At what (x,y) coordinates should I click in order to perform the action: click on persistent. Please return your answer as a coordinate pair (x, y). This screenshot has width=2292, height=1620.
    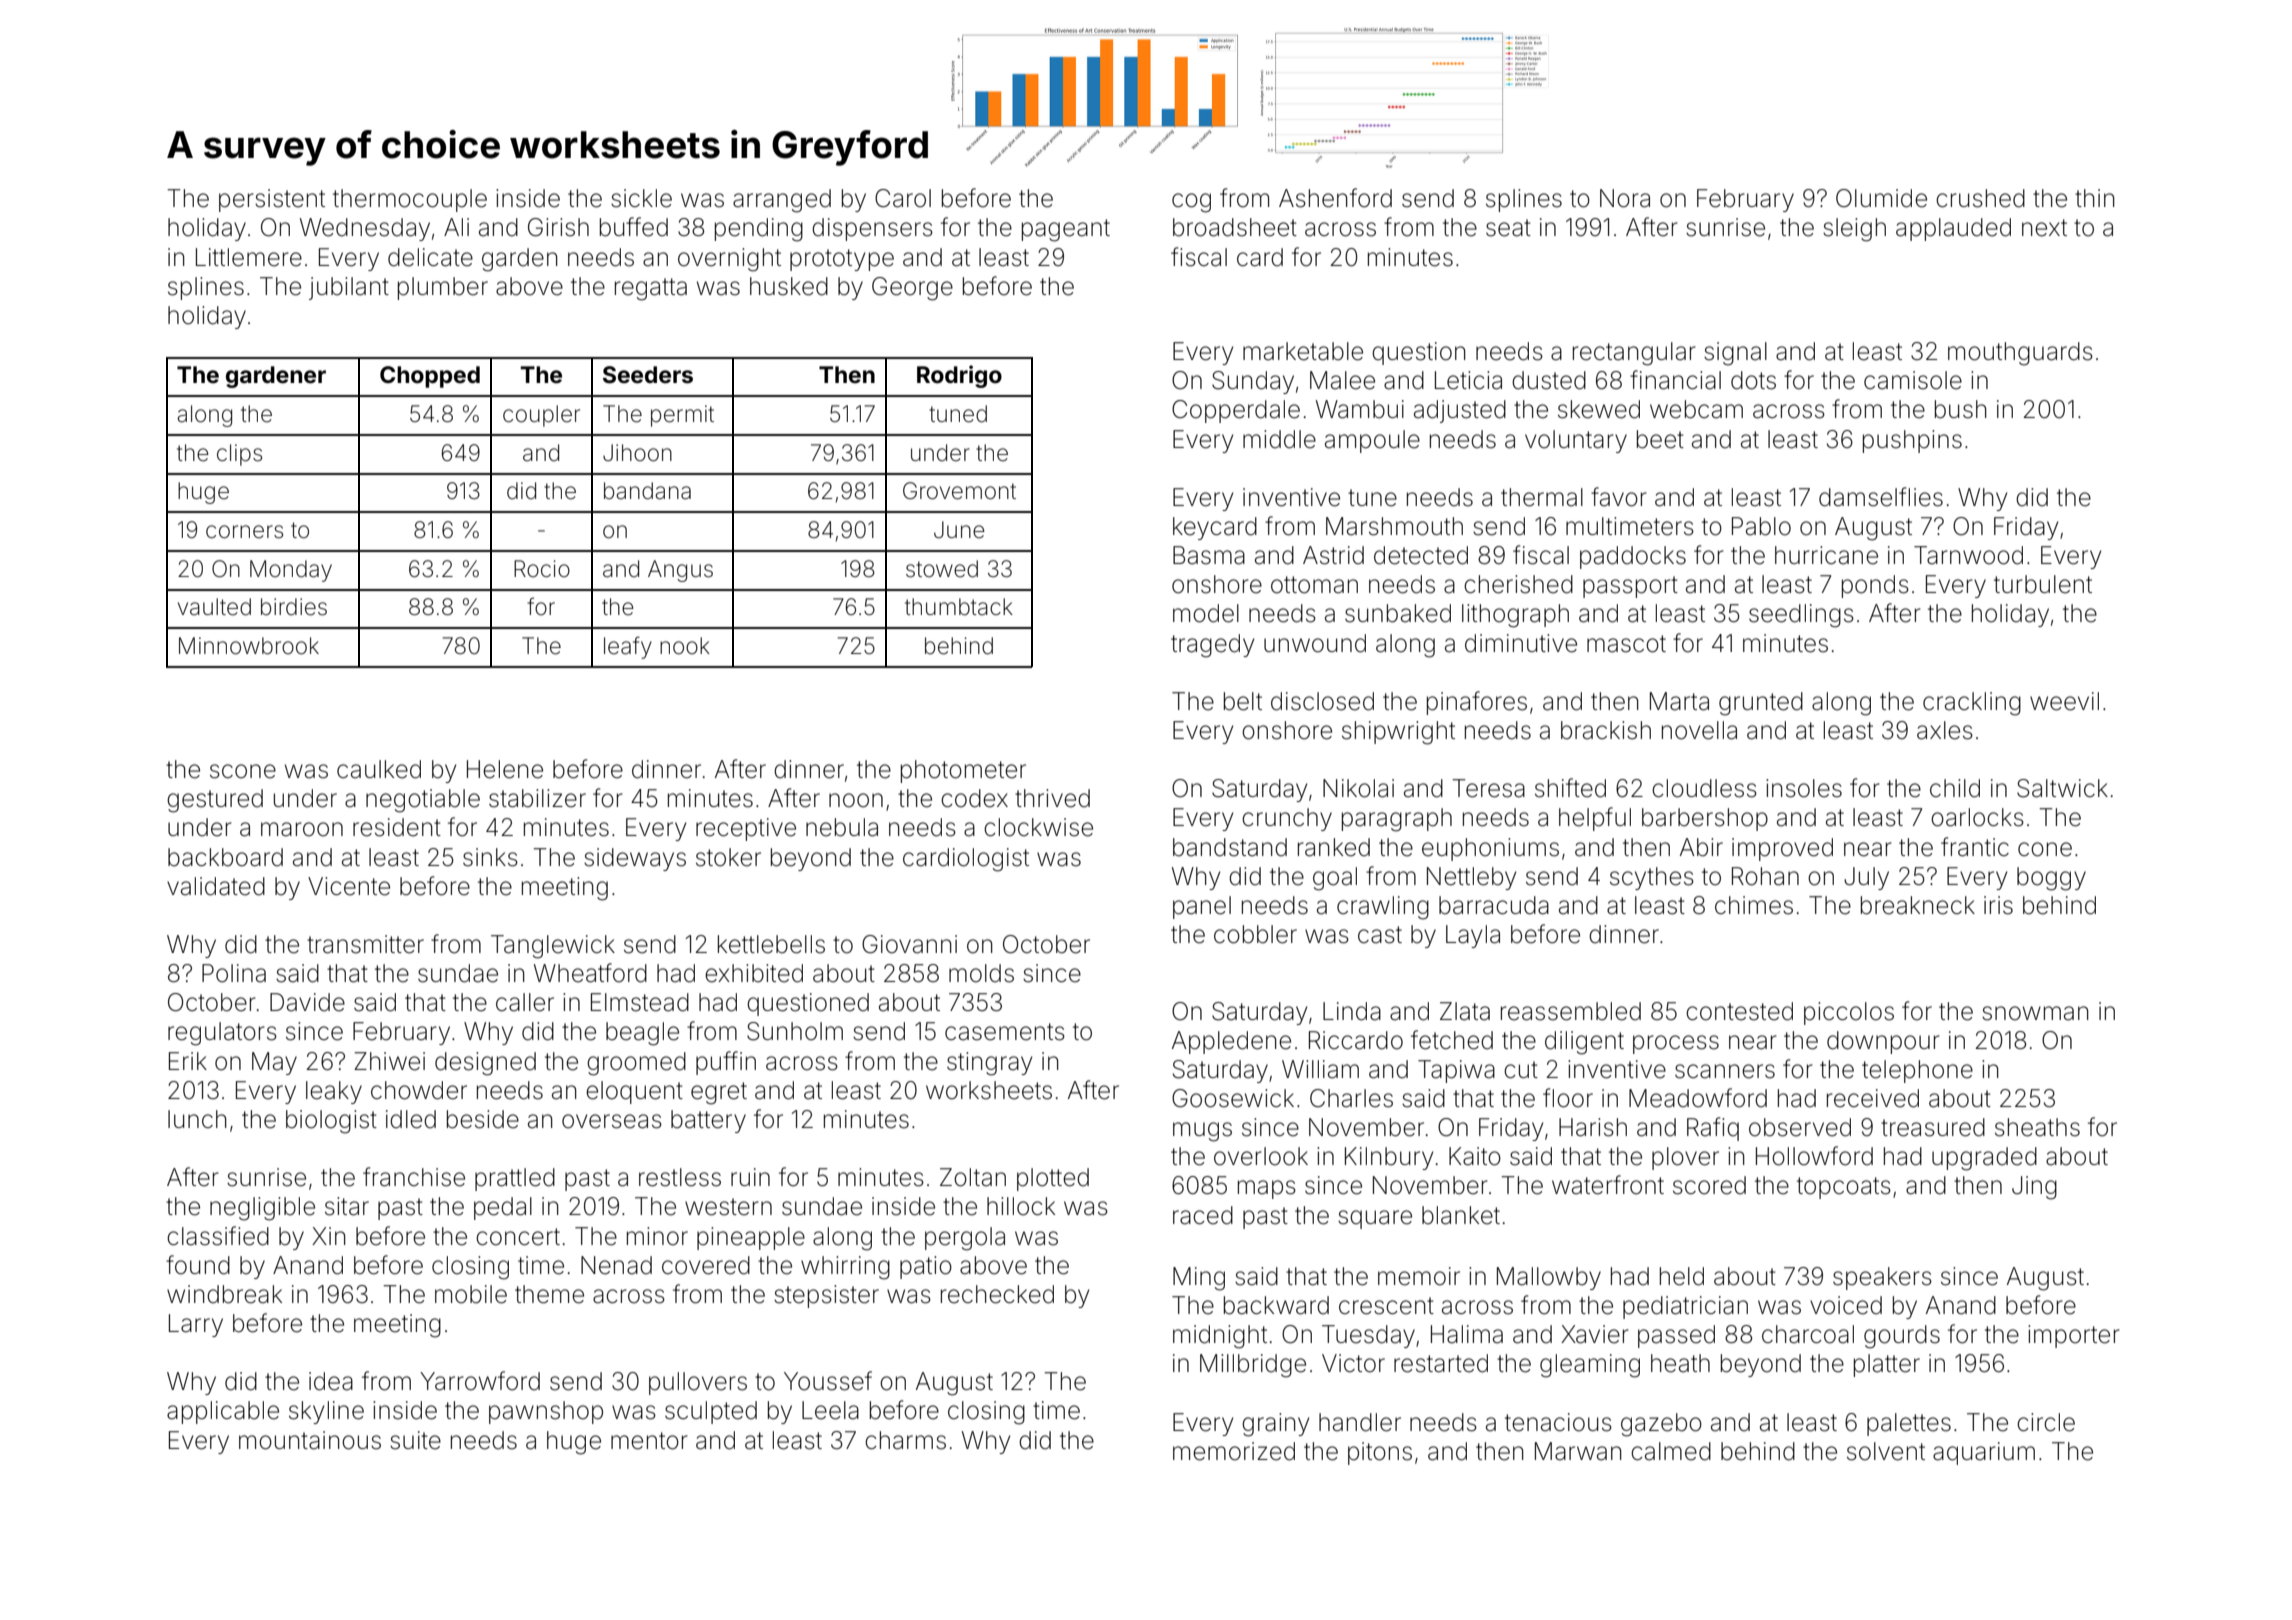
    Looking at the image, I should click on (272, 200).
